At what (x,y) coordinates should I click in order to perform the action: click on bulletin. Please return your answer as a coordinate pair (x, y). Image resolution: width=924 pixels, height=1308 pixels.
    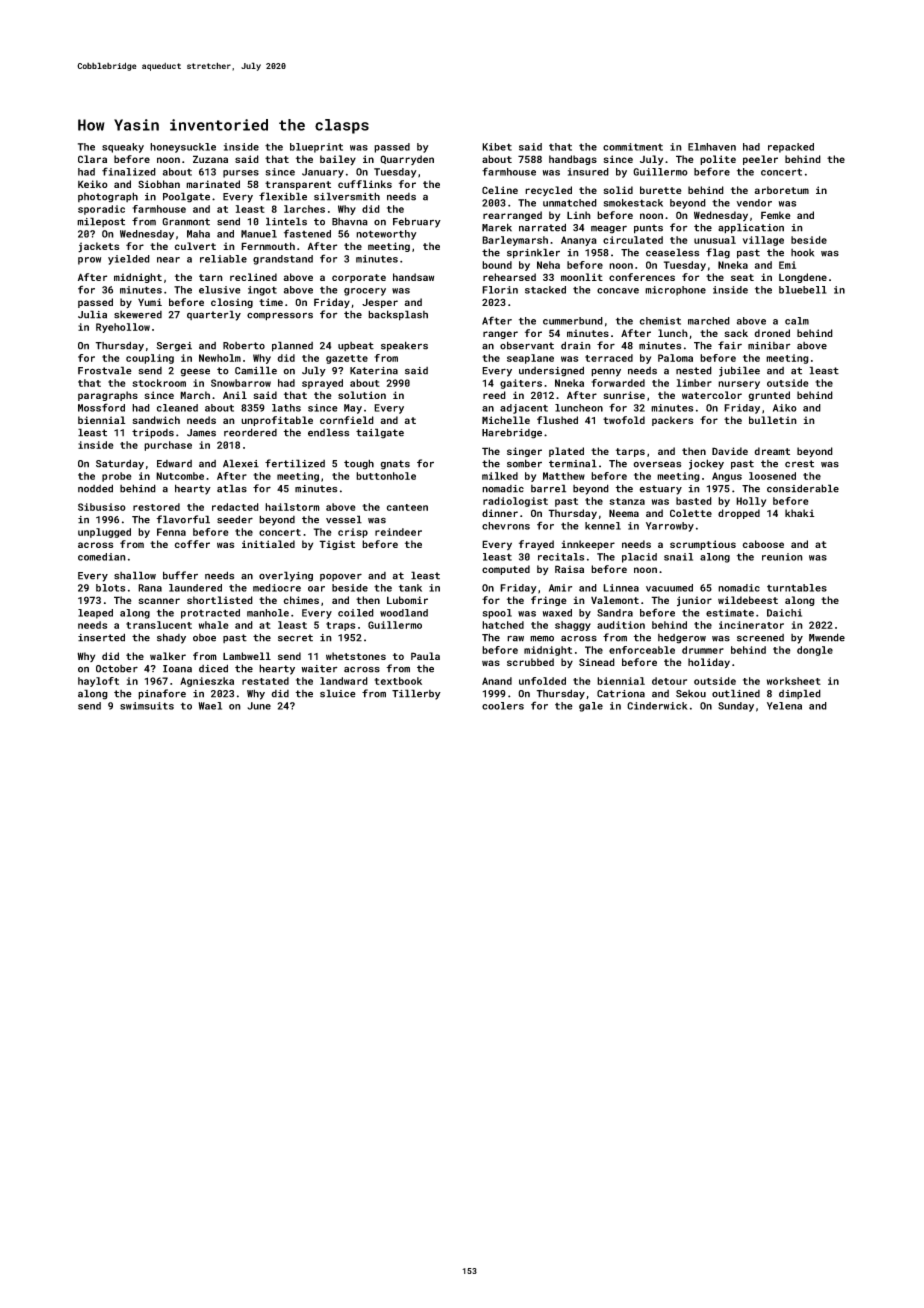
    Looking at the image, I should click on (773, 420).
